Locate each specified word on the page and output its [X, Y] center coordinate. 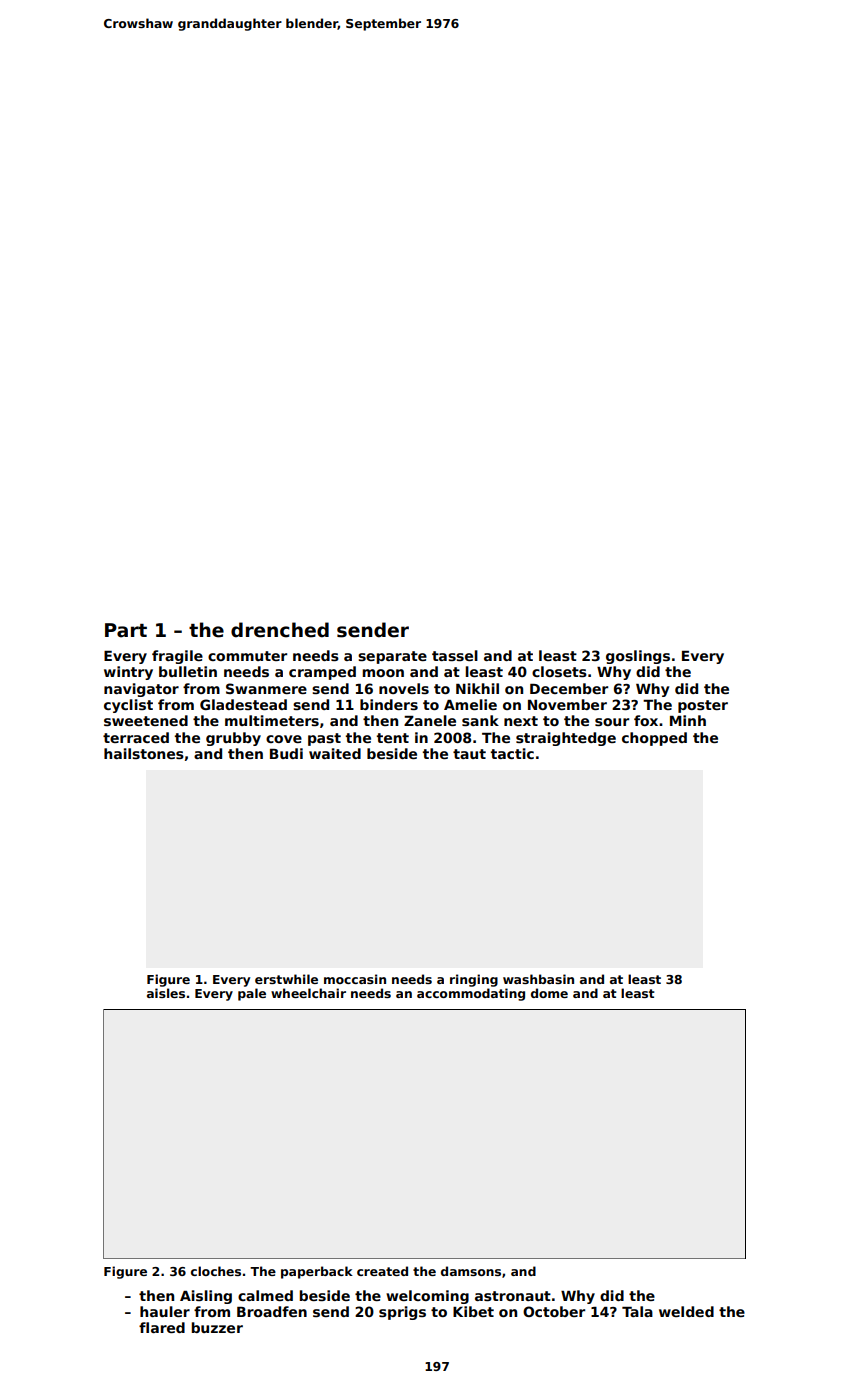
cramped [322, 673]
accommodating [471, 994]
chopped [654, 739]
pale [252, 994]
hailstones [144, 753]
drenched [280, 630]
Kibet [473, 1311]
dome [549, 993]
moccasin [355, 979]
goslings [638, 657]
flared [162, 1327]
